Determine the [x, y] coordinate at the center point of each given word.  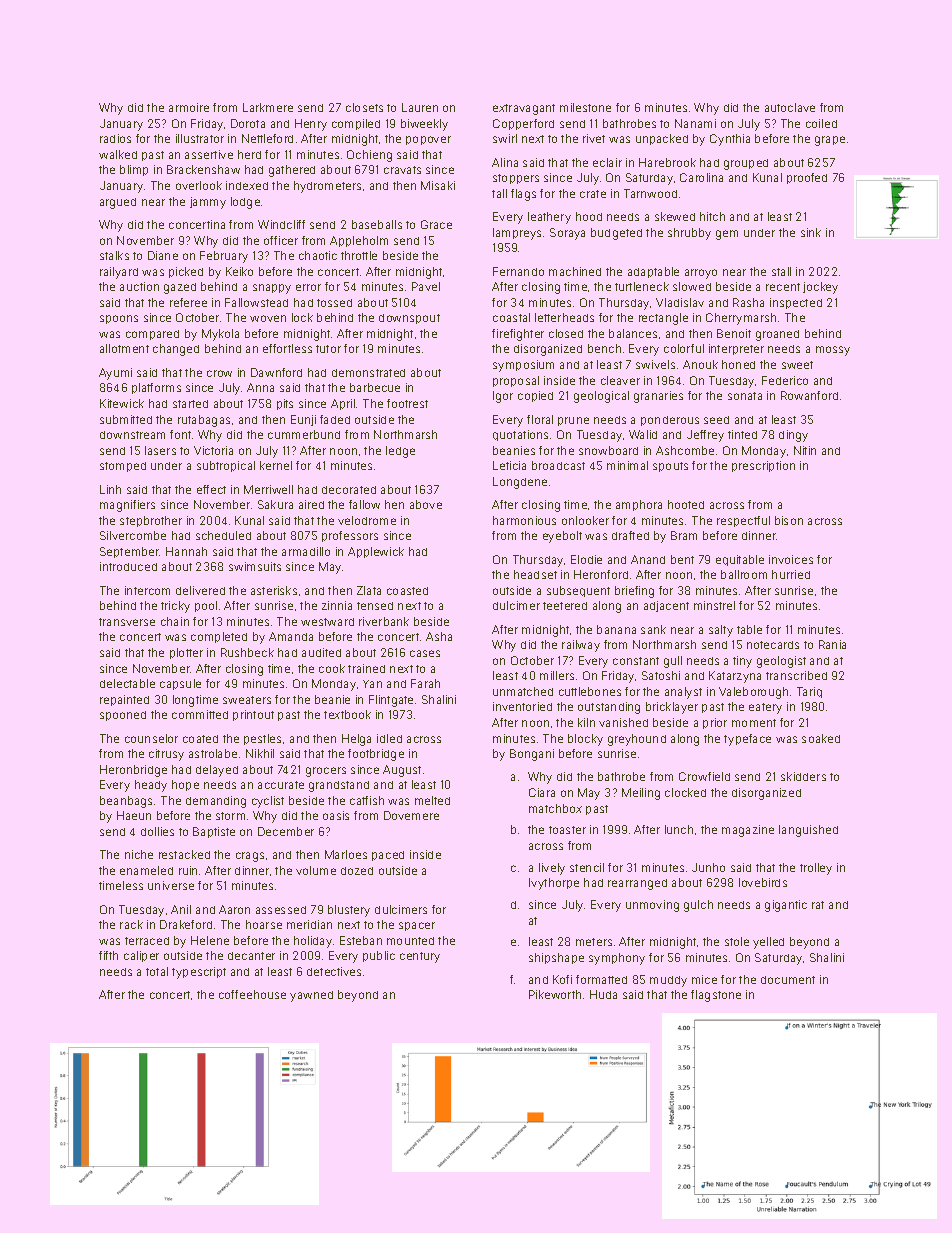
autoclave [790, 107]
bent [682, 559]
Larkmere [268, 107]
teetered [565, 606]
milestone [585, 107]
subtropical [226, 466]
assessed [281, 910]
